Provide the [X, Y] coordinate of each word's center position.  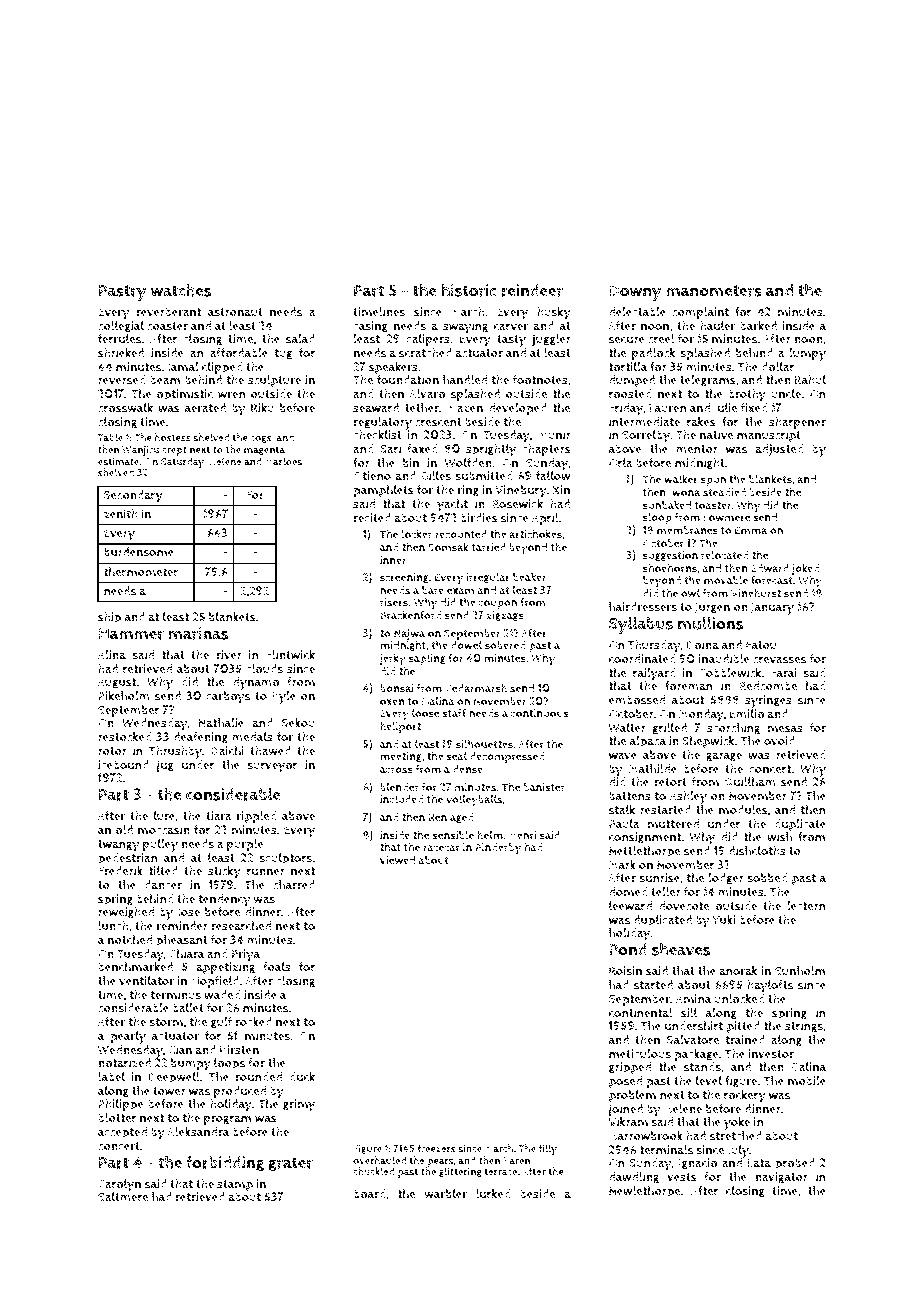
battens [630, 796]
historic [469, 290]
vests [682, 1177]
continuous [540, 713]
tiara [219, 816]
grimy [299, 1106]
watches [181, 290]
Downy [635, 293]
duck [302, 1077]
